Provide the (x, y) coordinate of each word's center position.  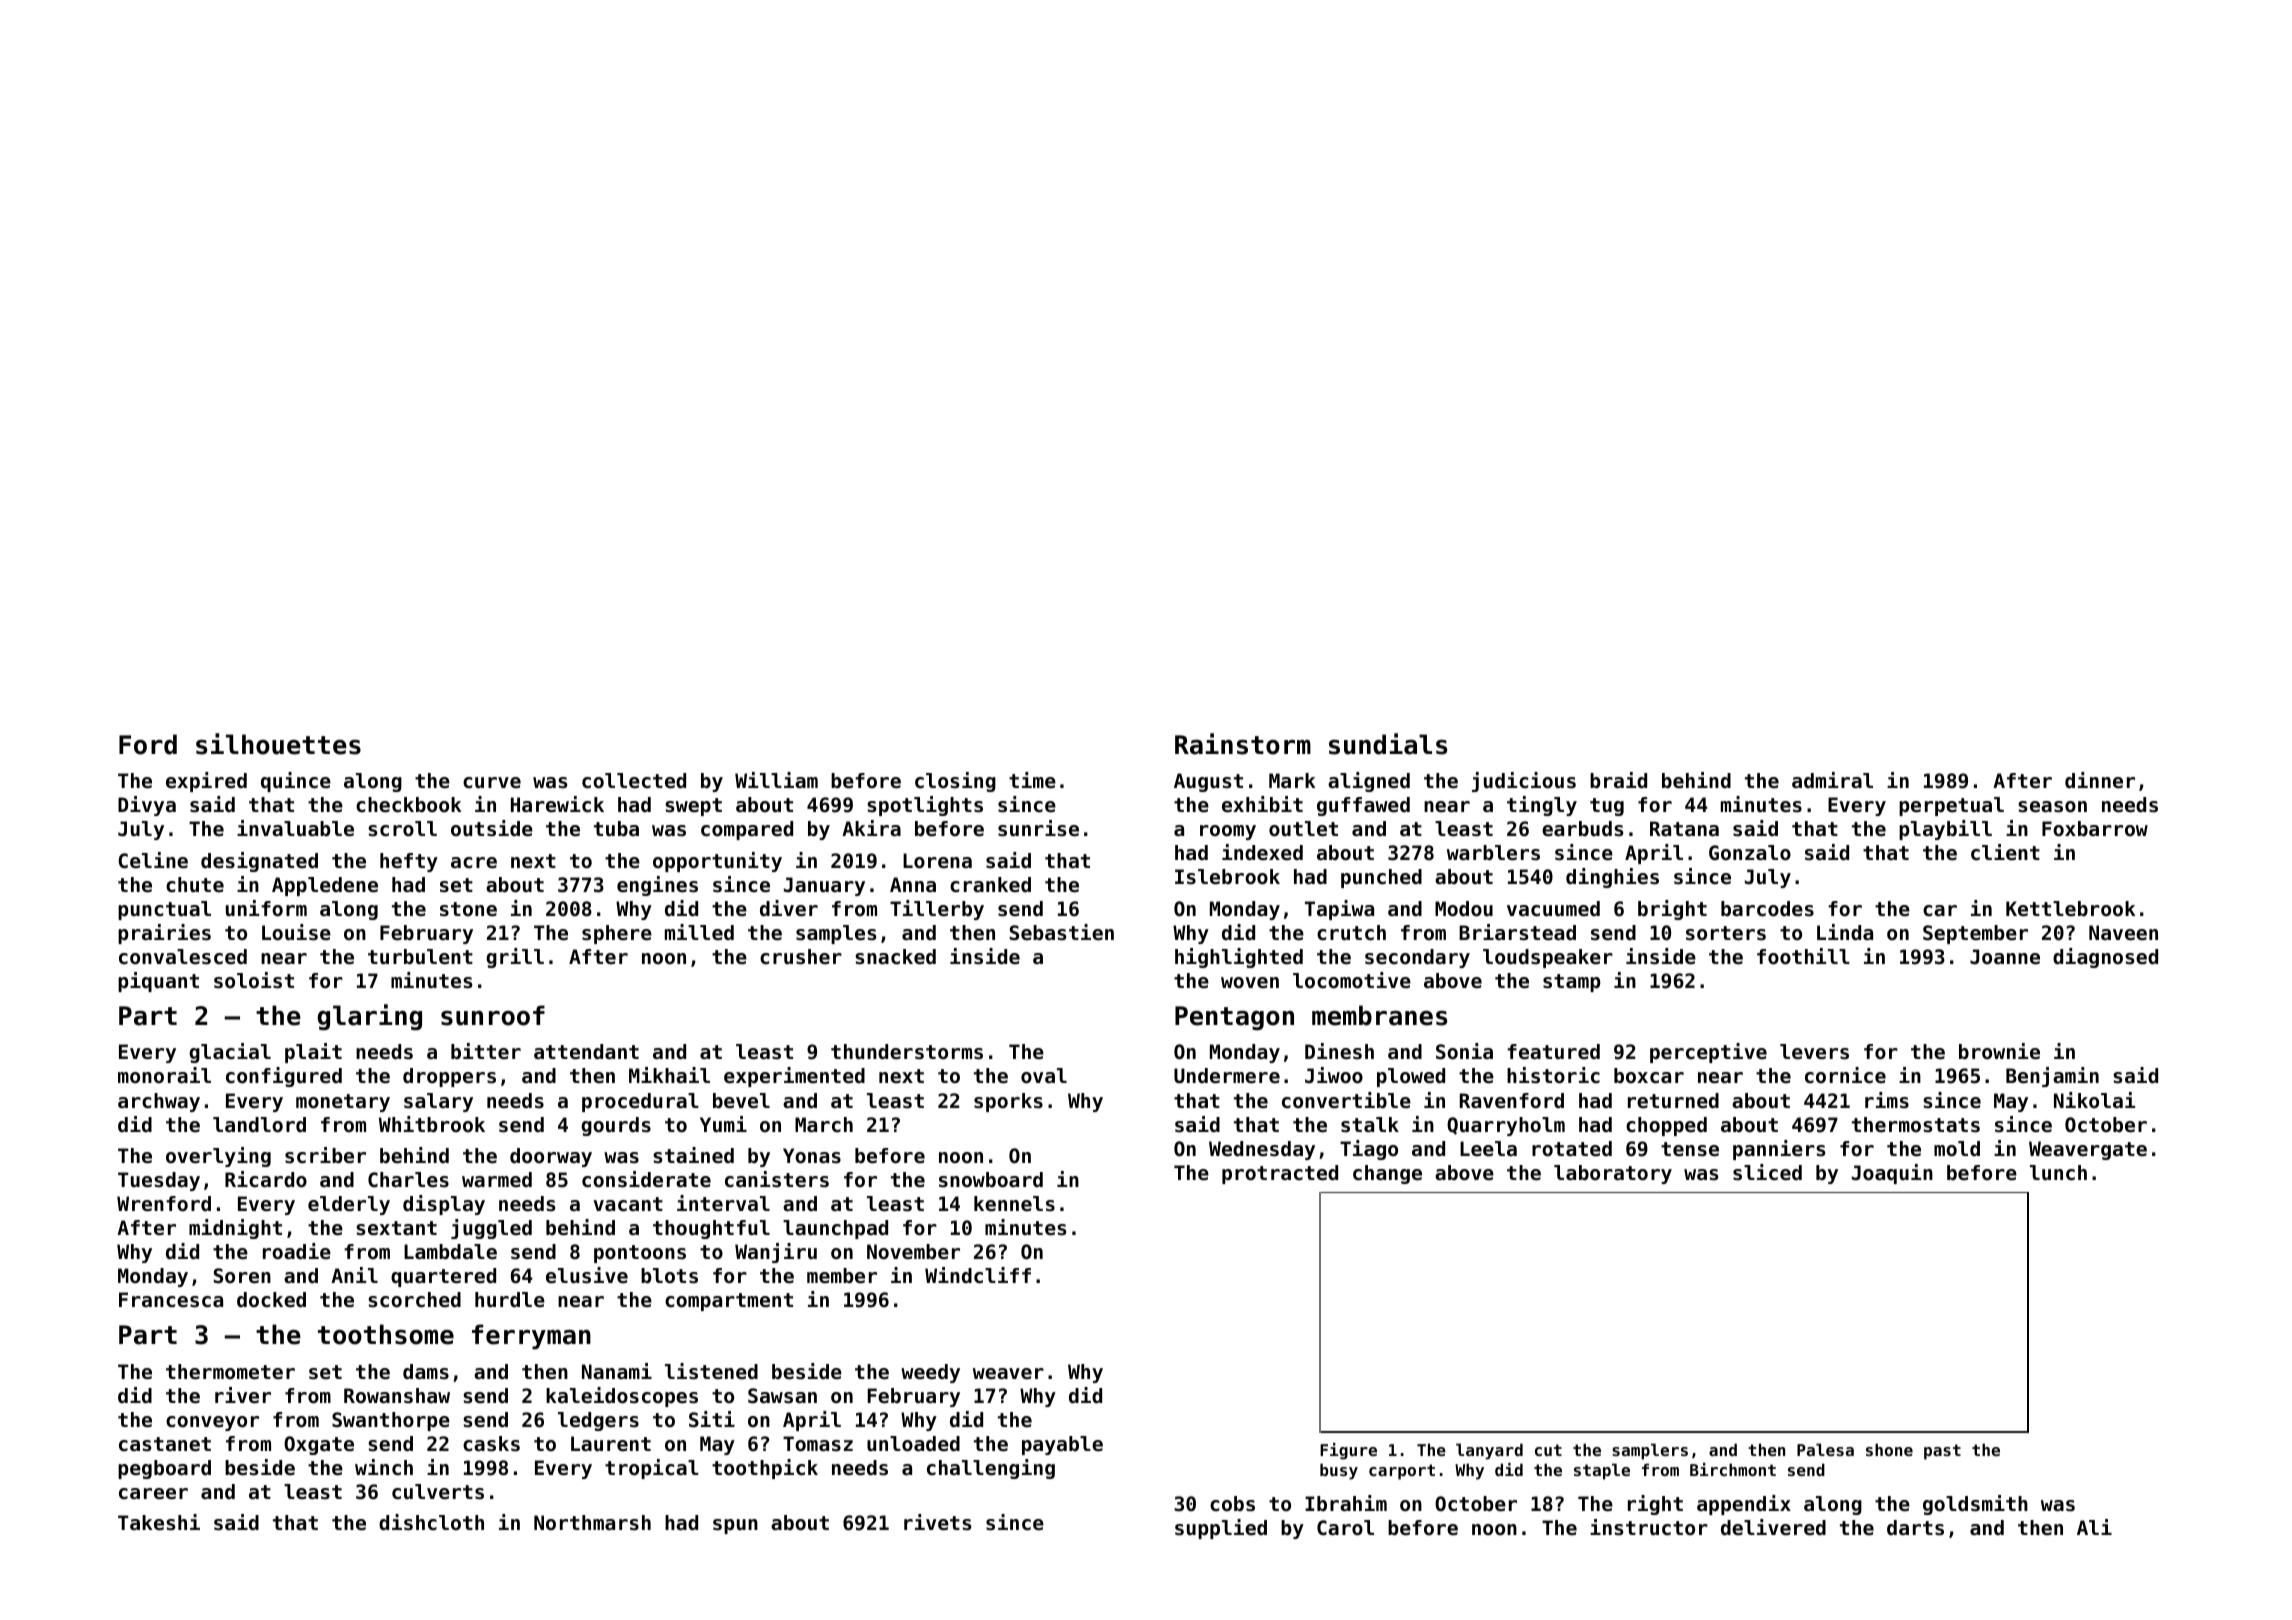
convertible (1346, 1100)
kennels (1014, 1204)
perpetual (1951, 806)
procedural (640, 1102)
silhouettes (278, 744)
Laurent (611, 1444)
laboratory (1613, 1174)
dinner (2100, 780)
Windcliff (978, 1275)
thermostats (1916, 1125)
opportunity (717, 862)
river (243, 1395)
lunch (2058, 1173)
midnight (235, 1229)
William (776, 780)
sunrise (1038, 828)
